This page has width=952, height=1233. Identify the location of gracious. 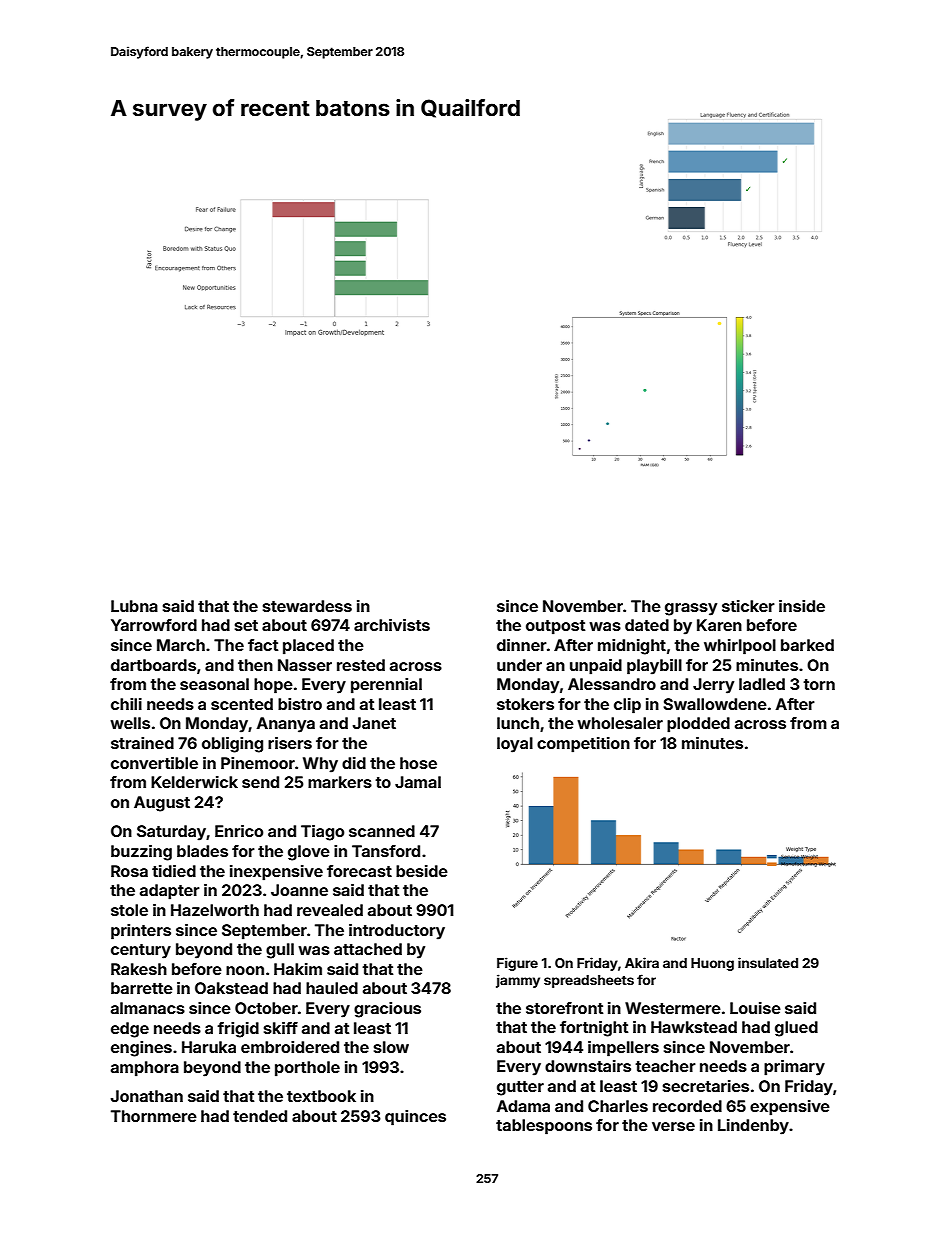
(387, 1010).
